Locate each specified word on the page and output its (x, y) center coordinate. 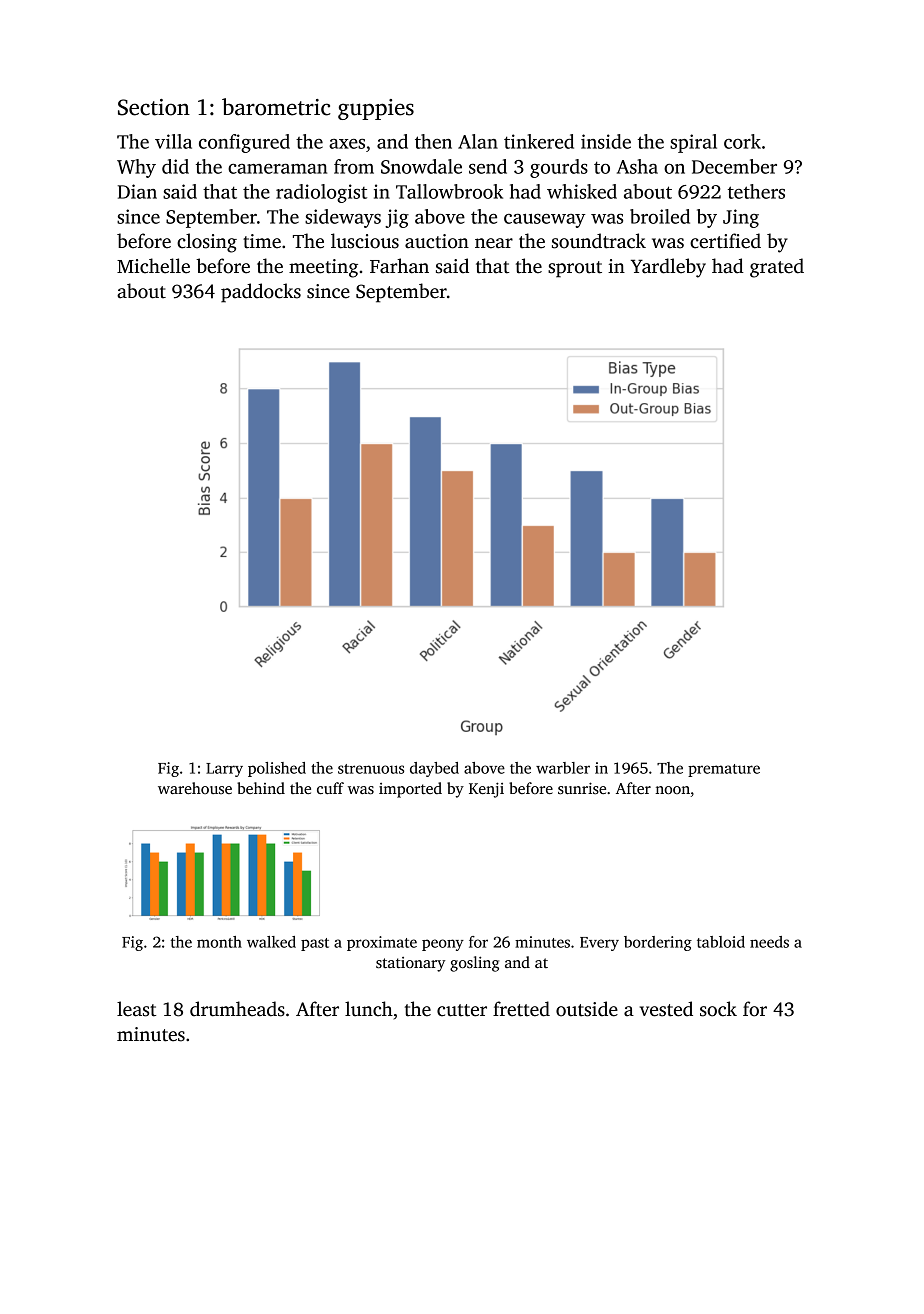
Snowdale (421, 166)
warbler (563, 768)
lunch (369, 1009)
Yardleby (668, 268)
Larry (224, 770)
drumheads (237, 1009)
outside (587, 1009)
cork (742, 141)
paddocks (261, 293)
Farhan (399, 266)
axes (347, 144)
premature (724, 770)
